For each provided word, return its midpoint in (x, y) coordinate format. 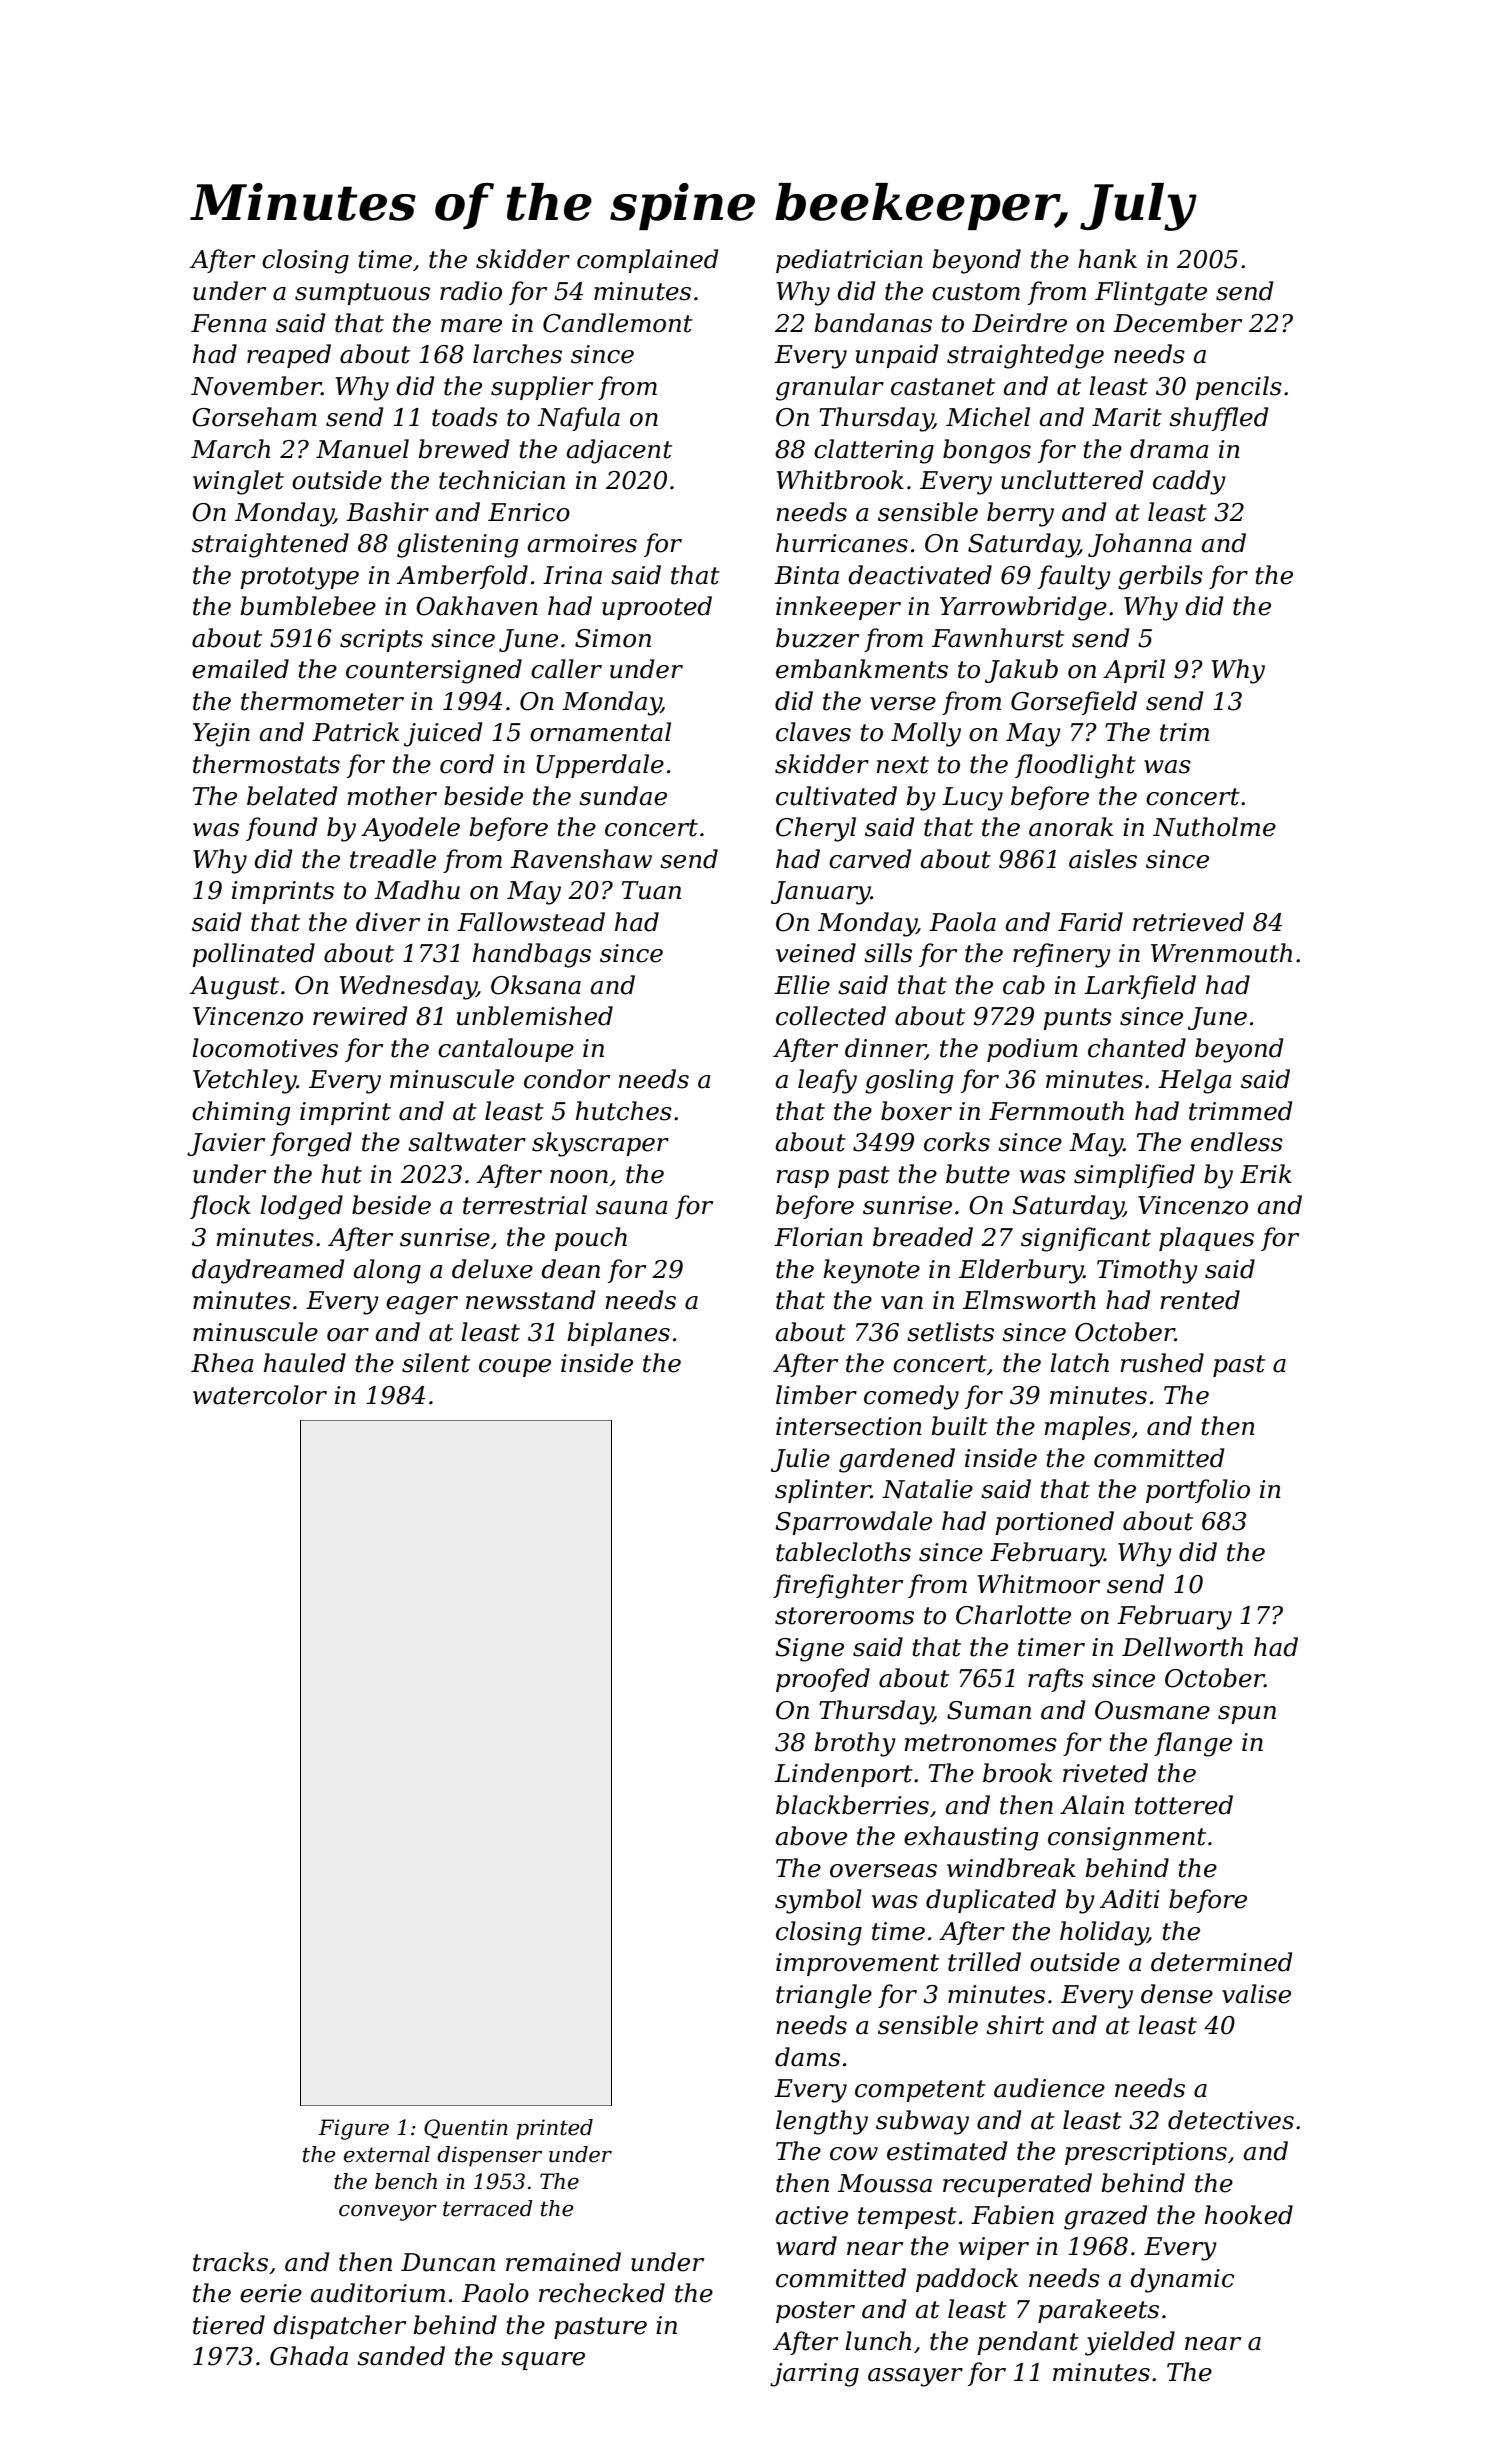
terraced (488, 2208)
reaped (289, 356)
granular (830, 388)
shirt (1015, 2025)
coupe (515, 1368)
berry (1020, 514)
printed (554, 2129)
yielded (1130, 2343)
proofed (823, 1680)
